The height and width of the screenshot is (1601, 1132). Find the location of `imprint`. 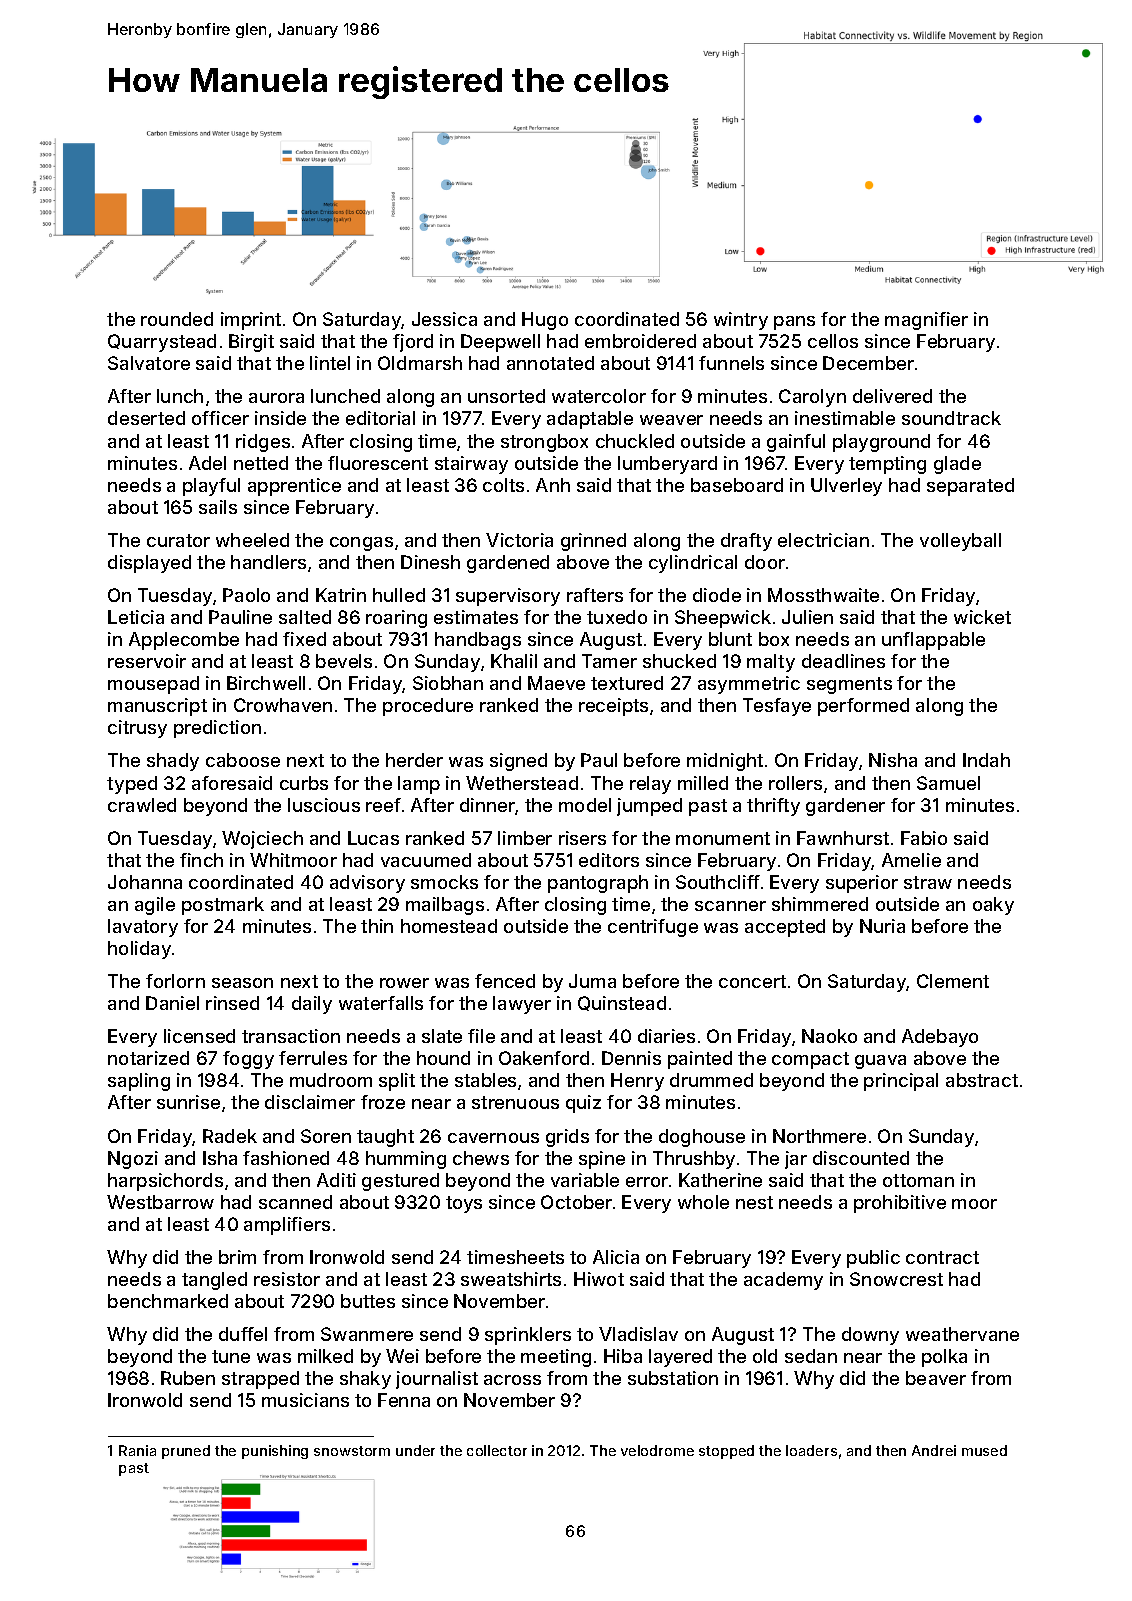

imprint is located at coordinates (251, 321).
